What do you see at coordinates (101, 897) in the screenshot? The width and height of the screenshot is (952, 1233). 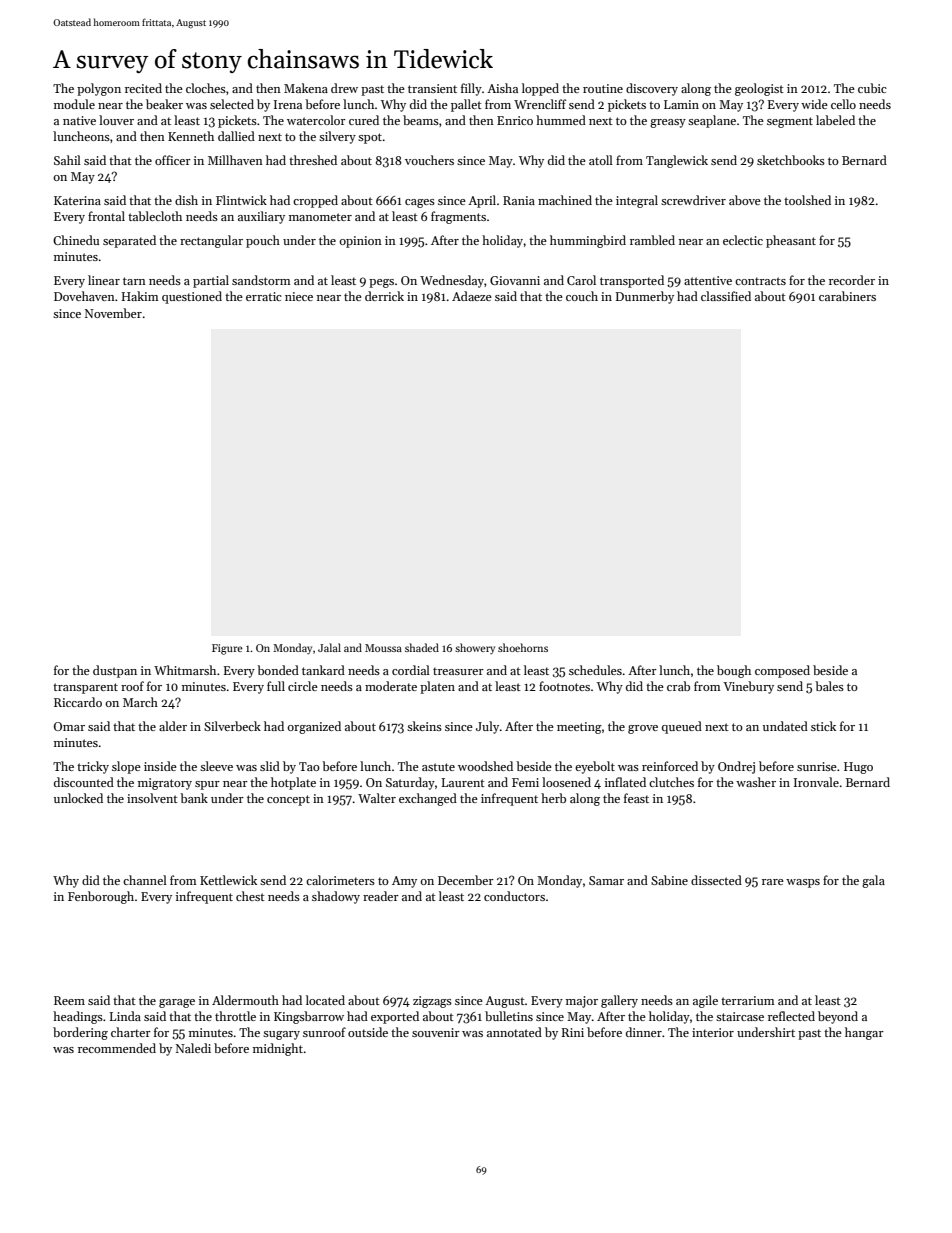 I see `Fenborough` at bounding box center [101, 897].
